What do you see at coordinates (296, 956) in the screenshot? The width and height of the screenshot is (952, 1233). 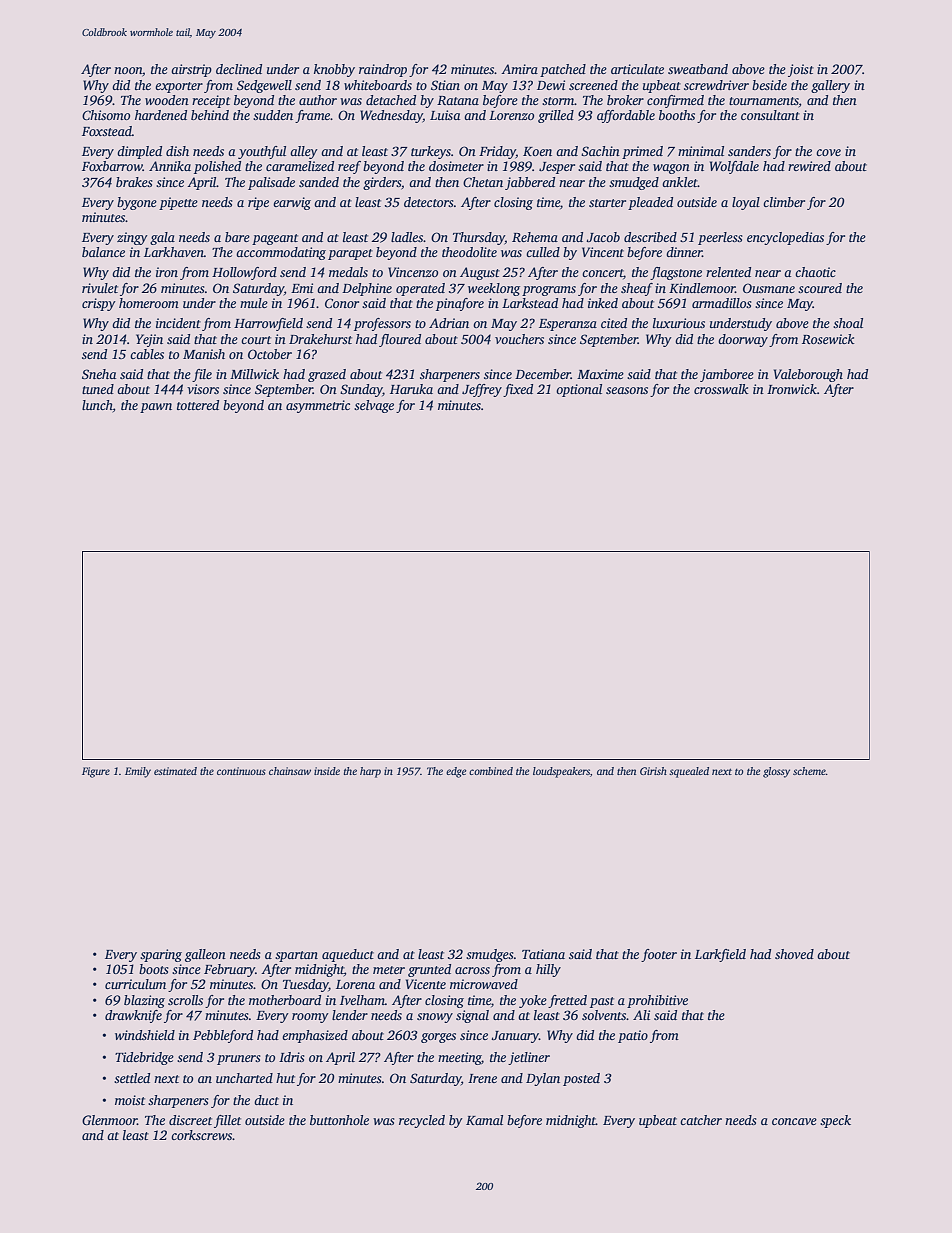 I see `spartan` at bounding box center [296, 956].
